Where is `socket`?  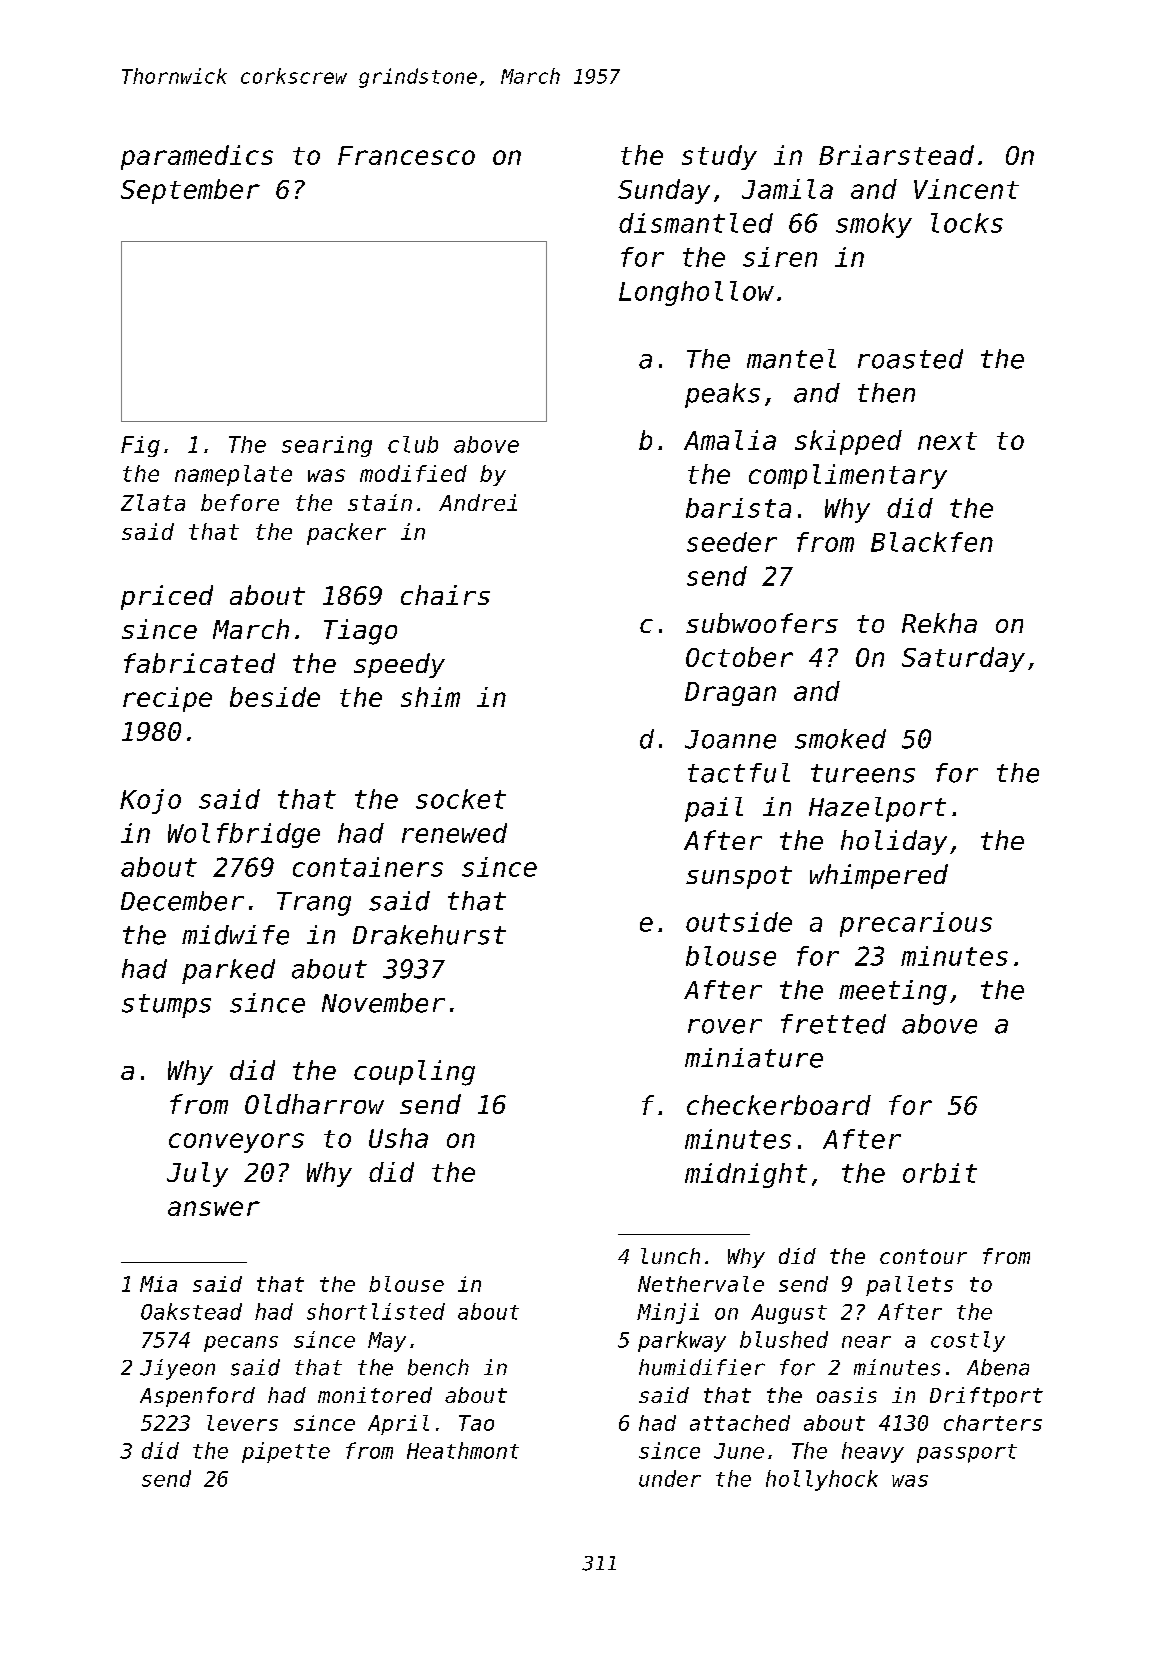 socket is located at coordinates (461, 799).
